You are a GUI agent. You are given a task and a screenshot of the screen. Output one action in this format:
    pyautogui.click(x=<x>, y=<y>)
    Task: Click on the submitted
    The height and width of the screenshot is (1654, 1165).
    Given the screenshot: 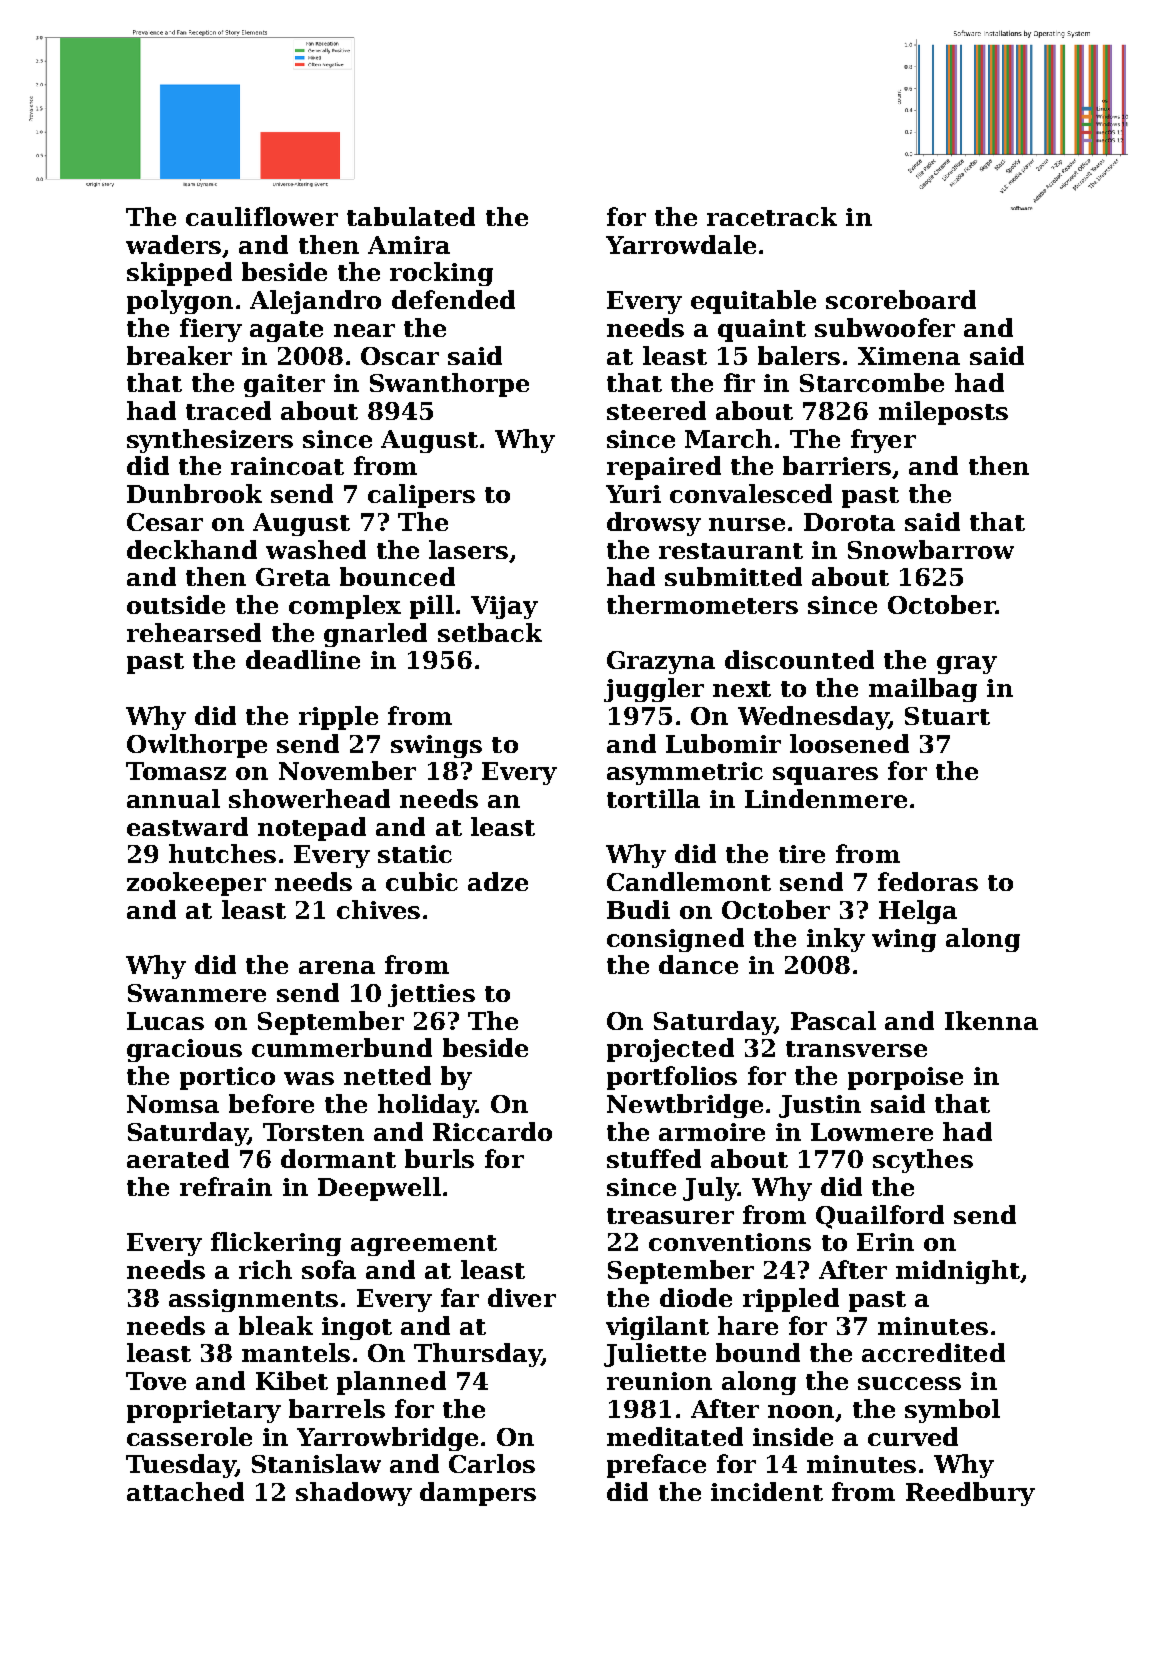 What is the action you would take?
    pyautogui.click(x=733, y=576)
